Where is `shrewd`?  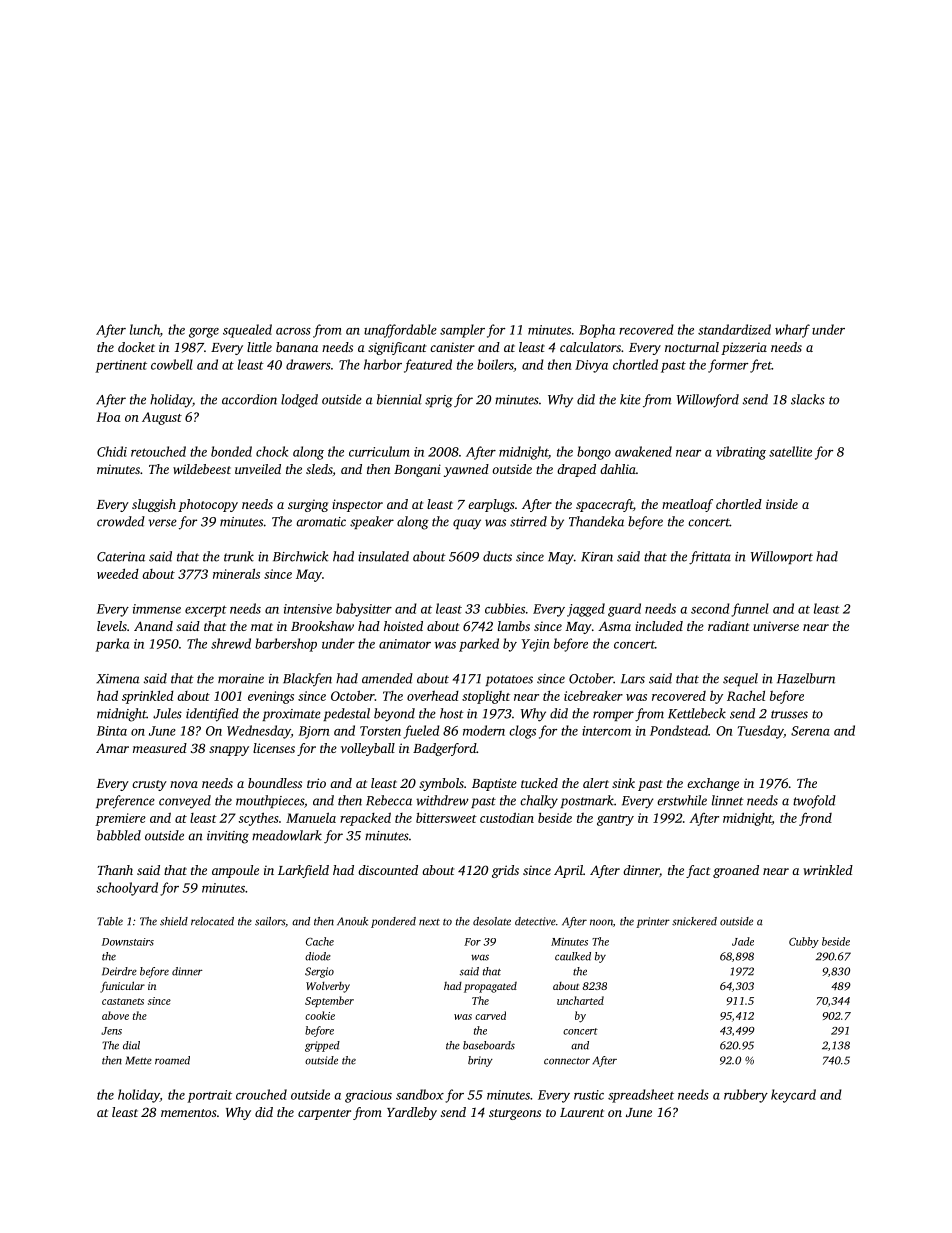 shrewd is located at coordinates (231, 643).
